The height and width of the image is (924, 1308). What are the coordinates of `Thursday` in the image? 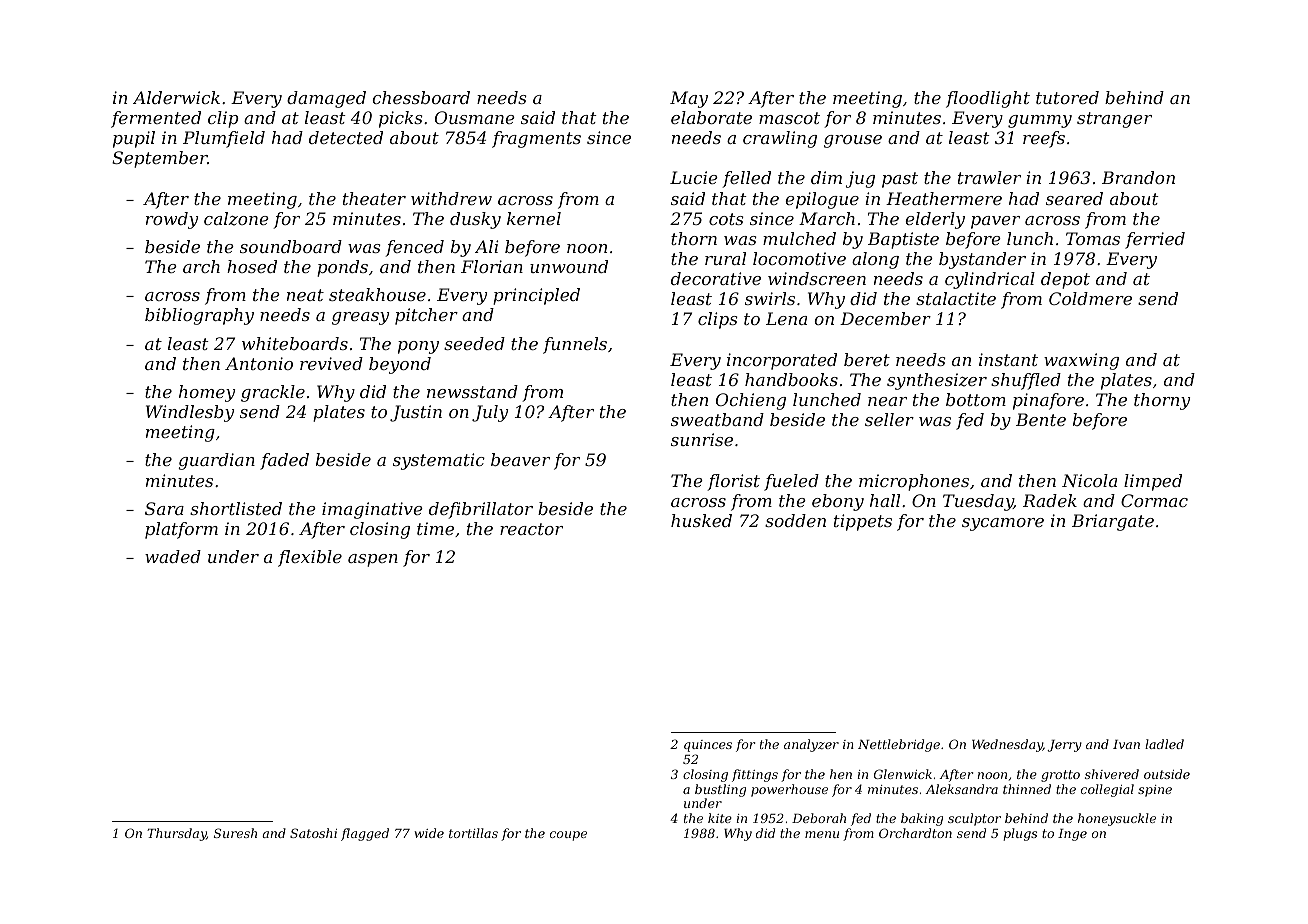 It's located at (177, 834).
